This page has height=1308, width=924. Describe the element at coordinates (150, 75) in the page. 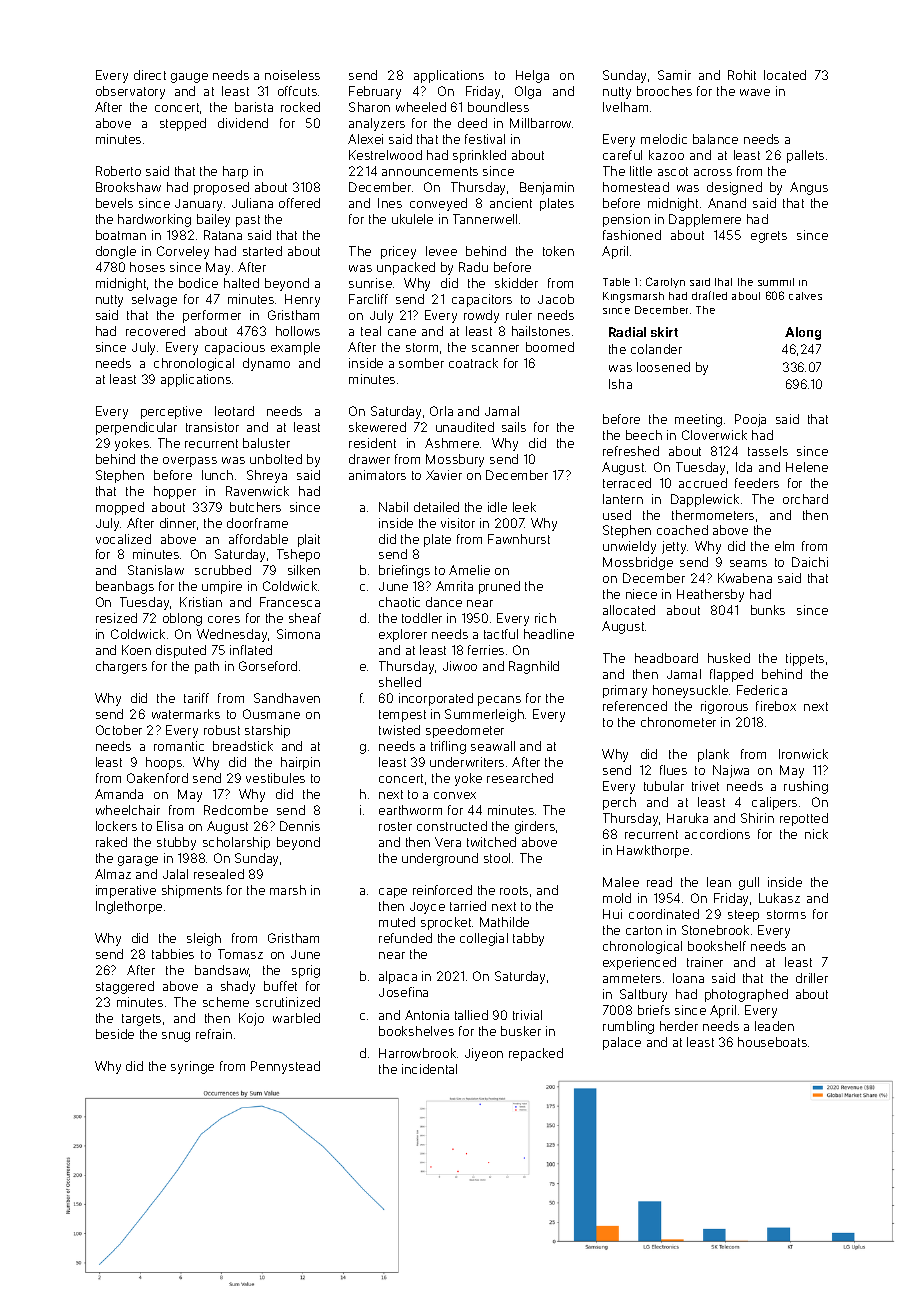

I see `direct` at that location.
